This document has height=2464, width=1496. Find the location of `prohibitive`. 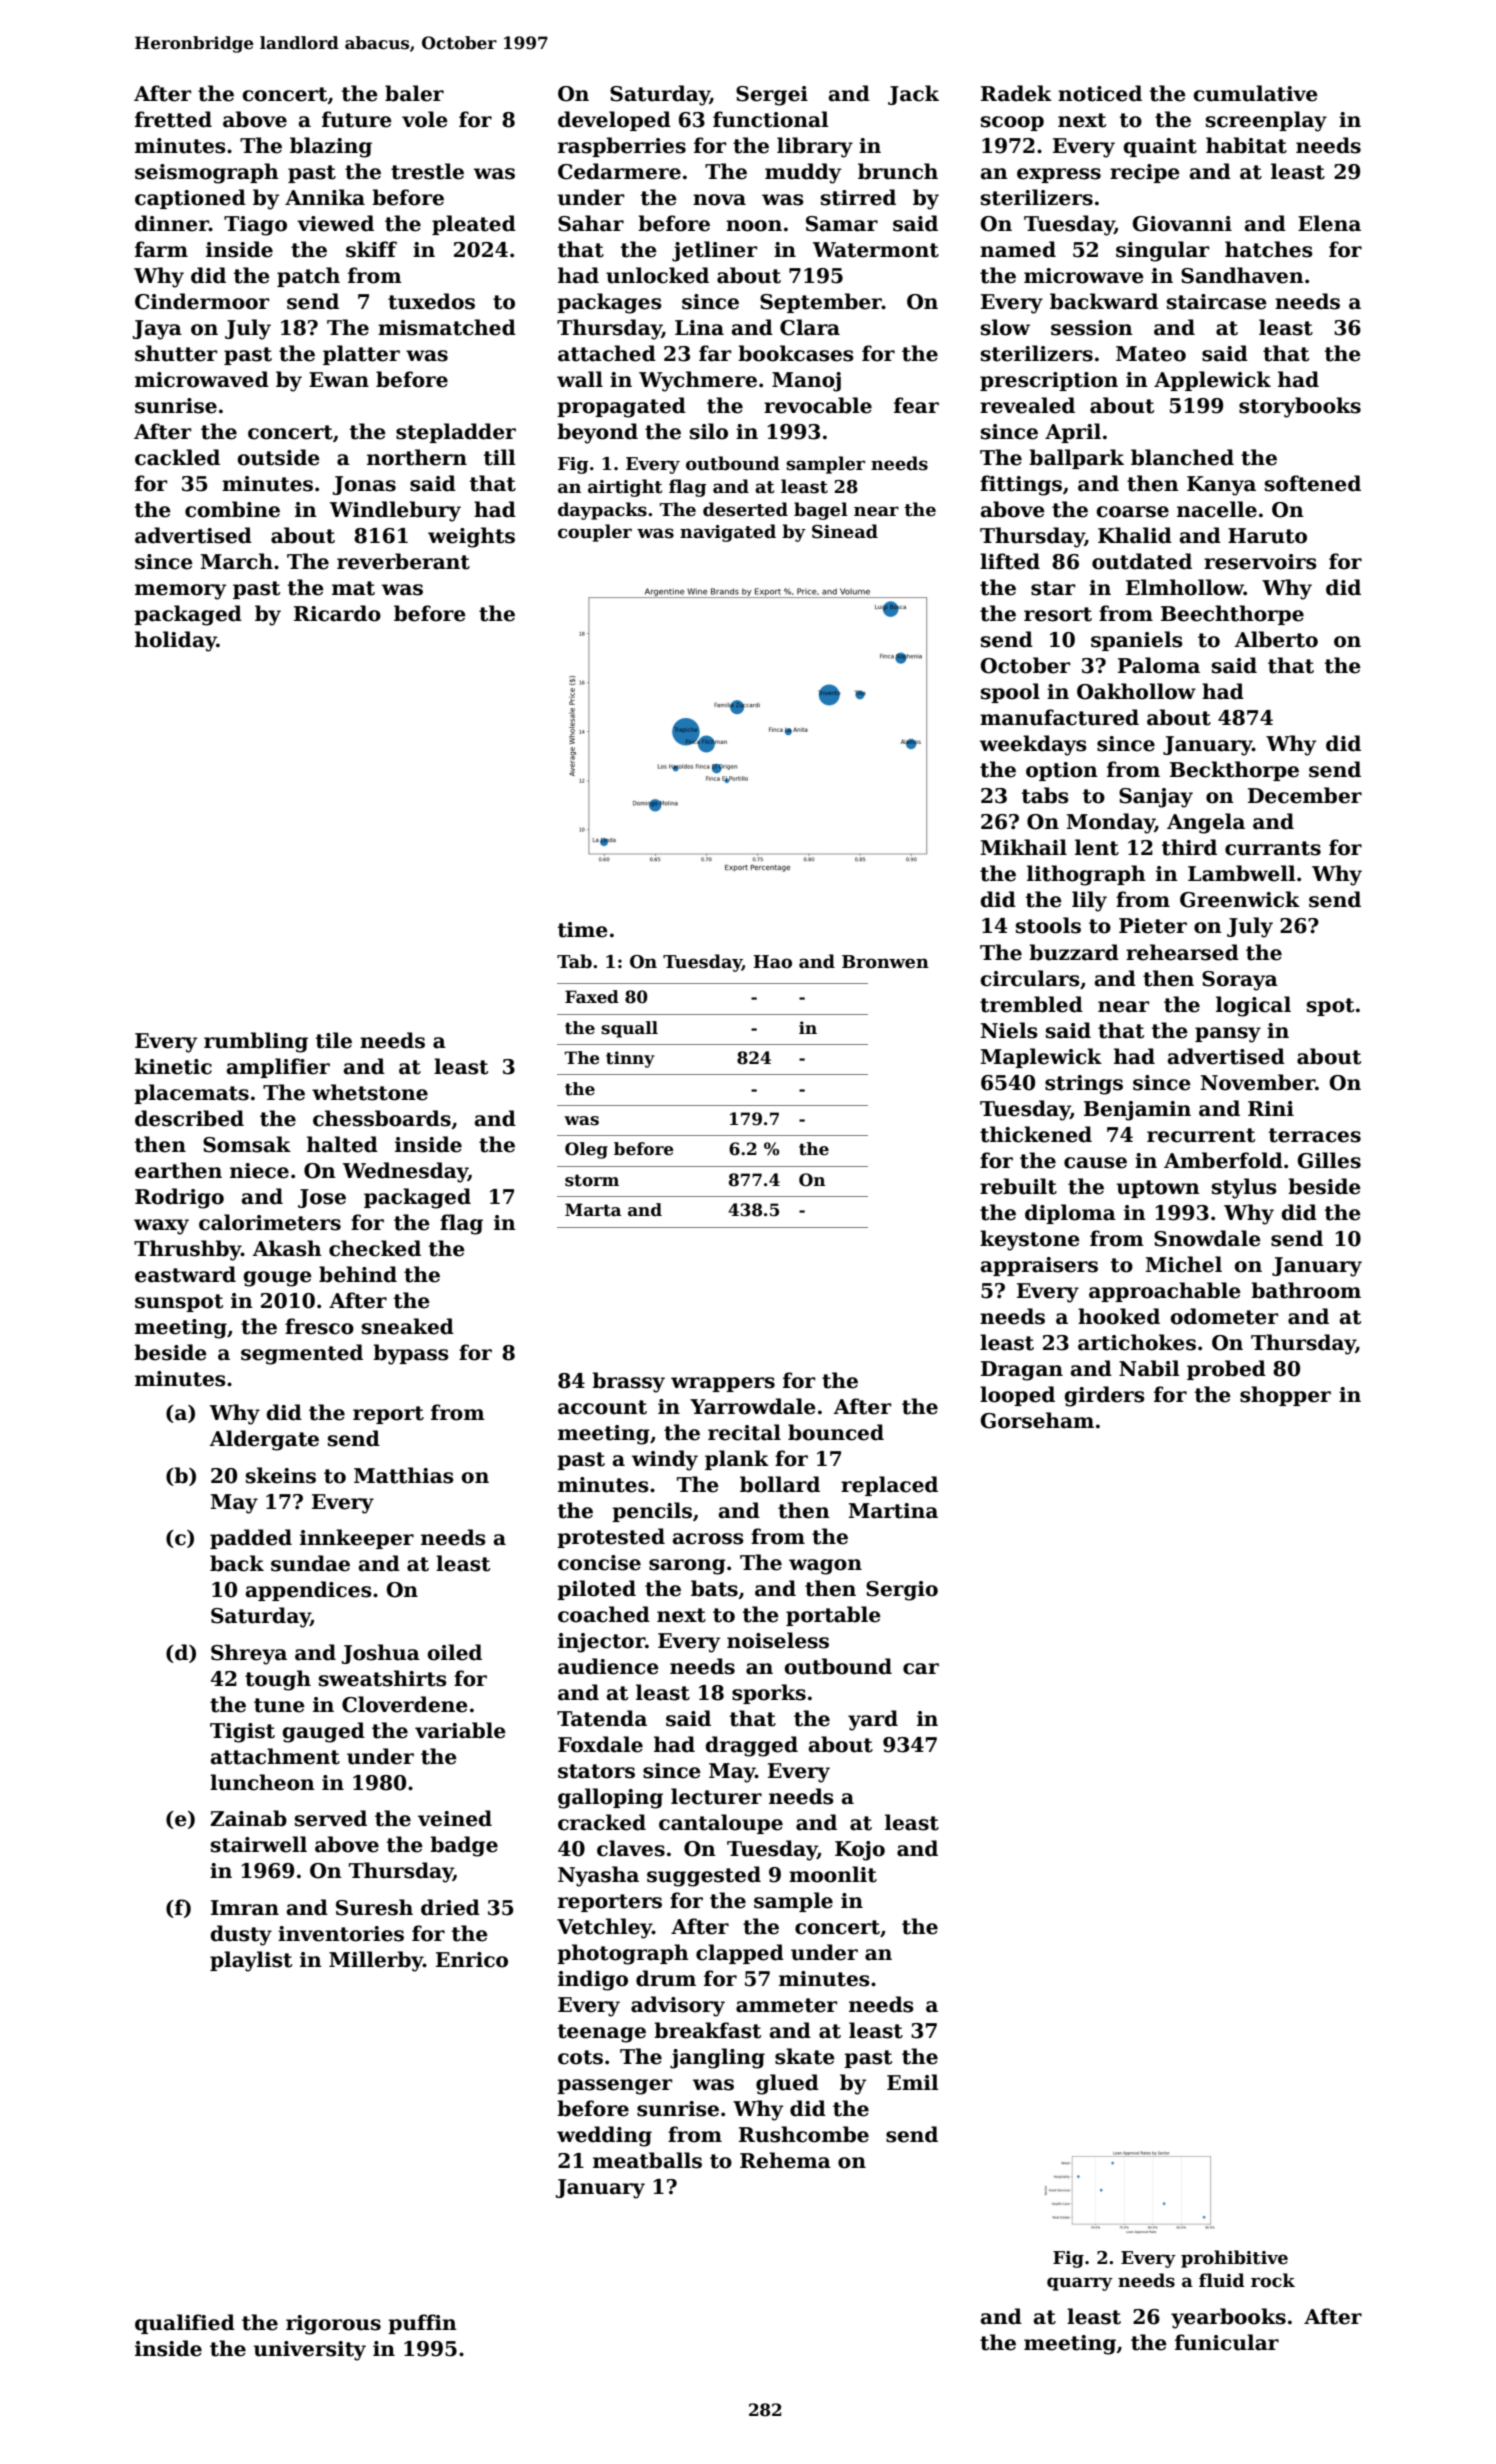

prohibitive is located at coordinates (1234, 2259).
